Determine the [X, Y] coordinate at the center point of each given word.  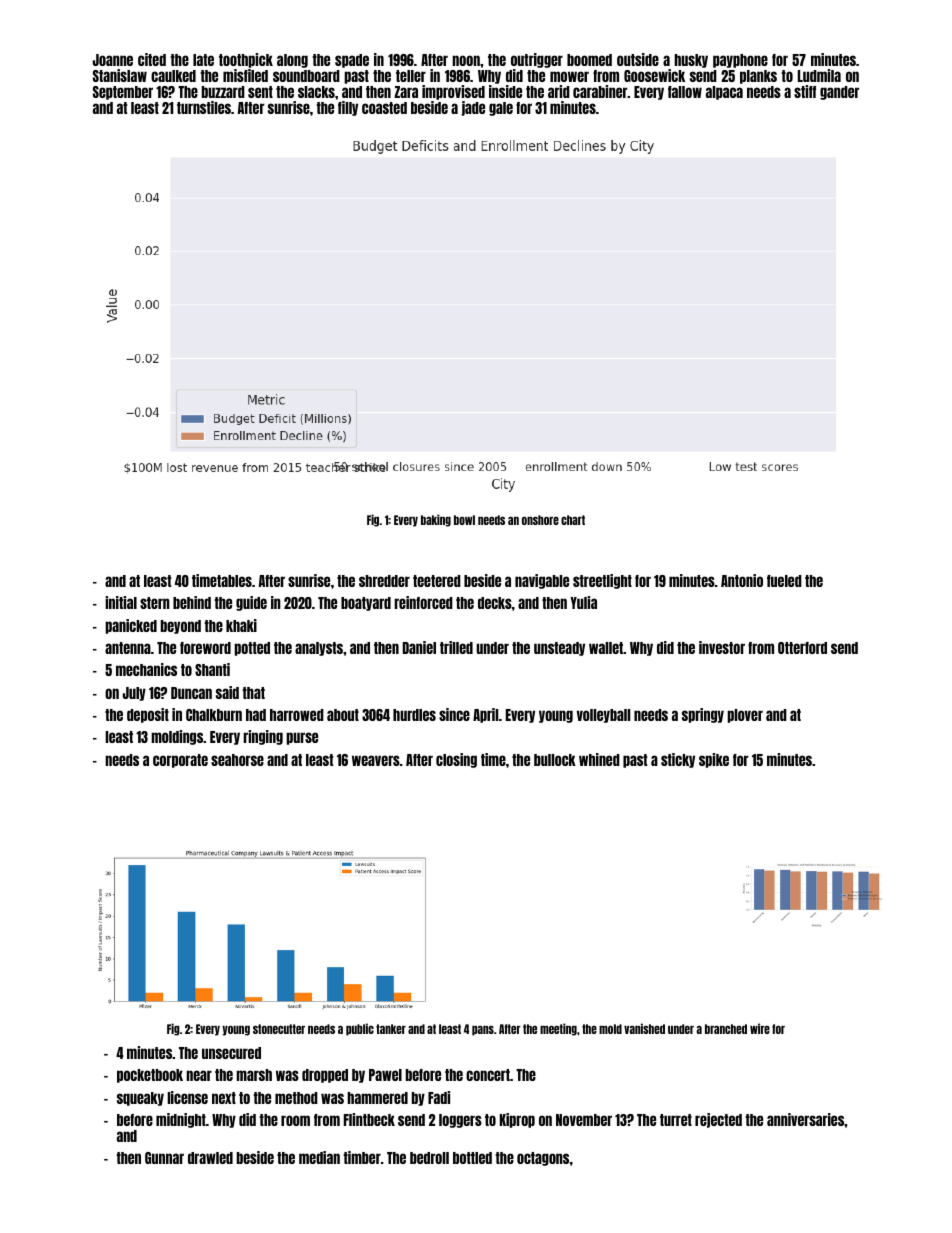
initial [121, 602]
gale [501, 109]
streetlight [602, 581]
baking [436, 520]
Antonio [742, 580]
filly [348, 108]
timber [362, 1157]
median [319, 1157]
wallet [606, 648]
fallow [685, 92]
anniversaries [805, 1119]
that [253, 693]
